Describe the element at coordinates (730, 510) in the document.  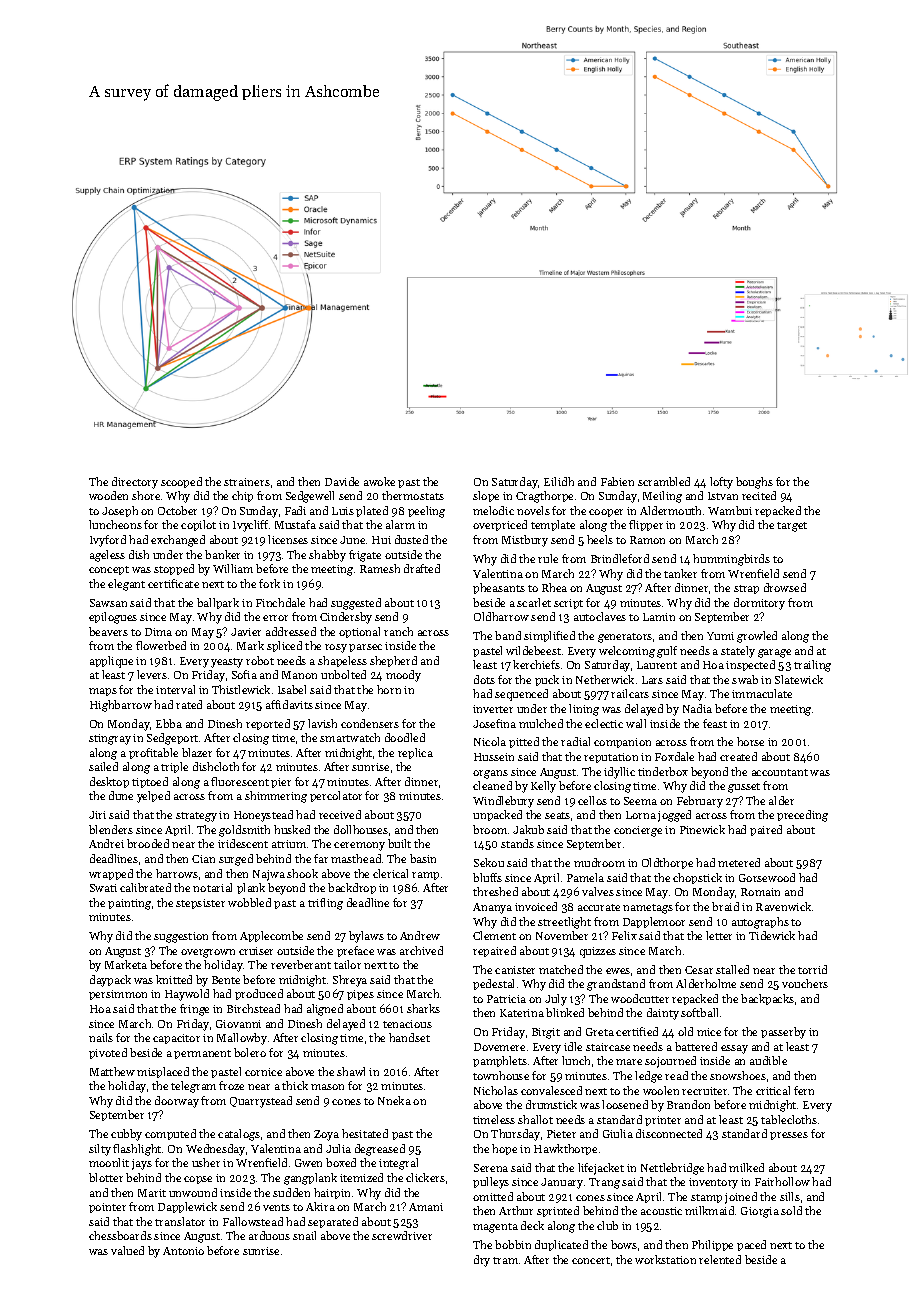
I see `Wambui` at that location.
